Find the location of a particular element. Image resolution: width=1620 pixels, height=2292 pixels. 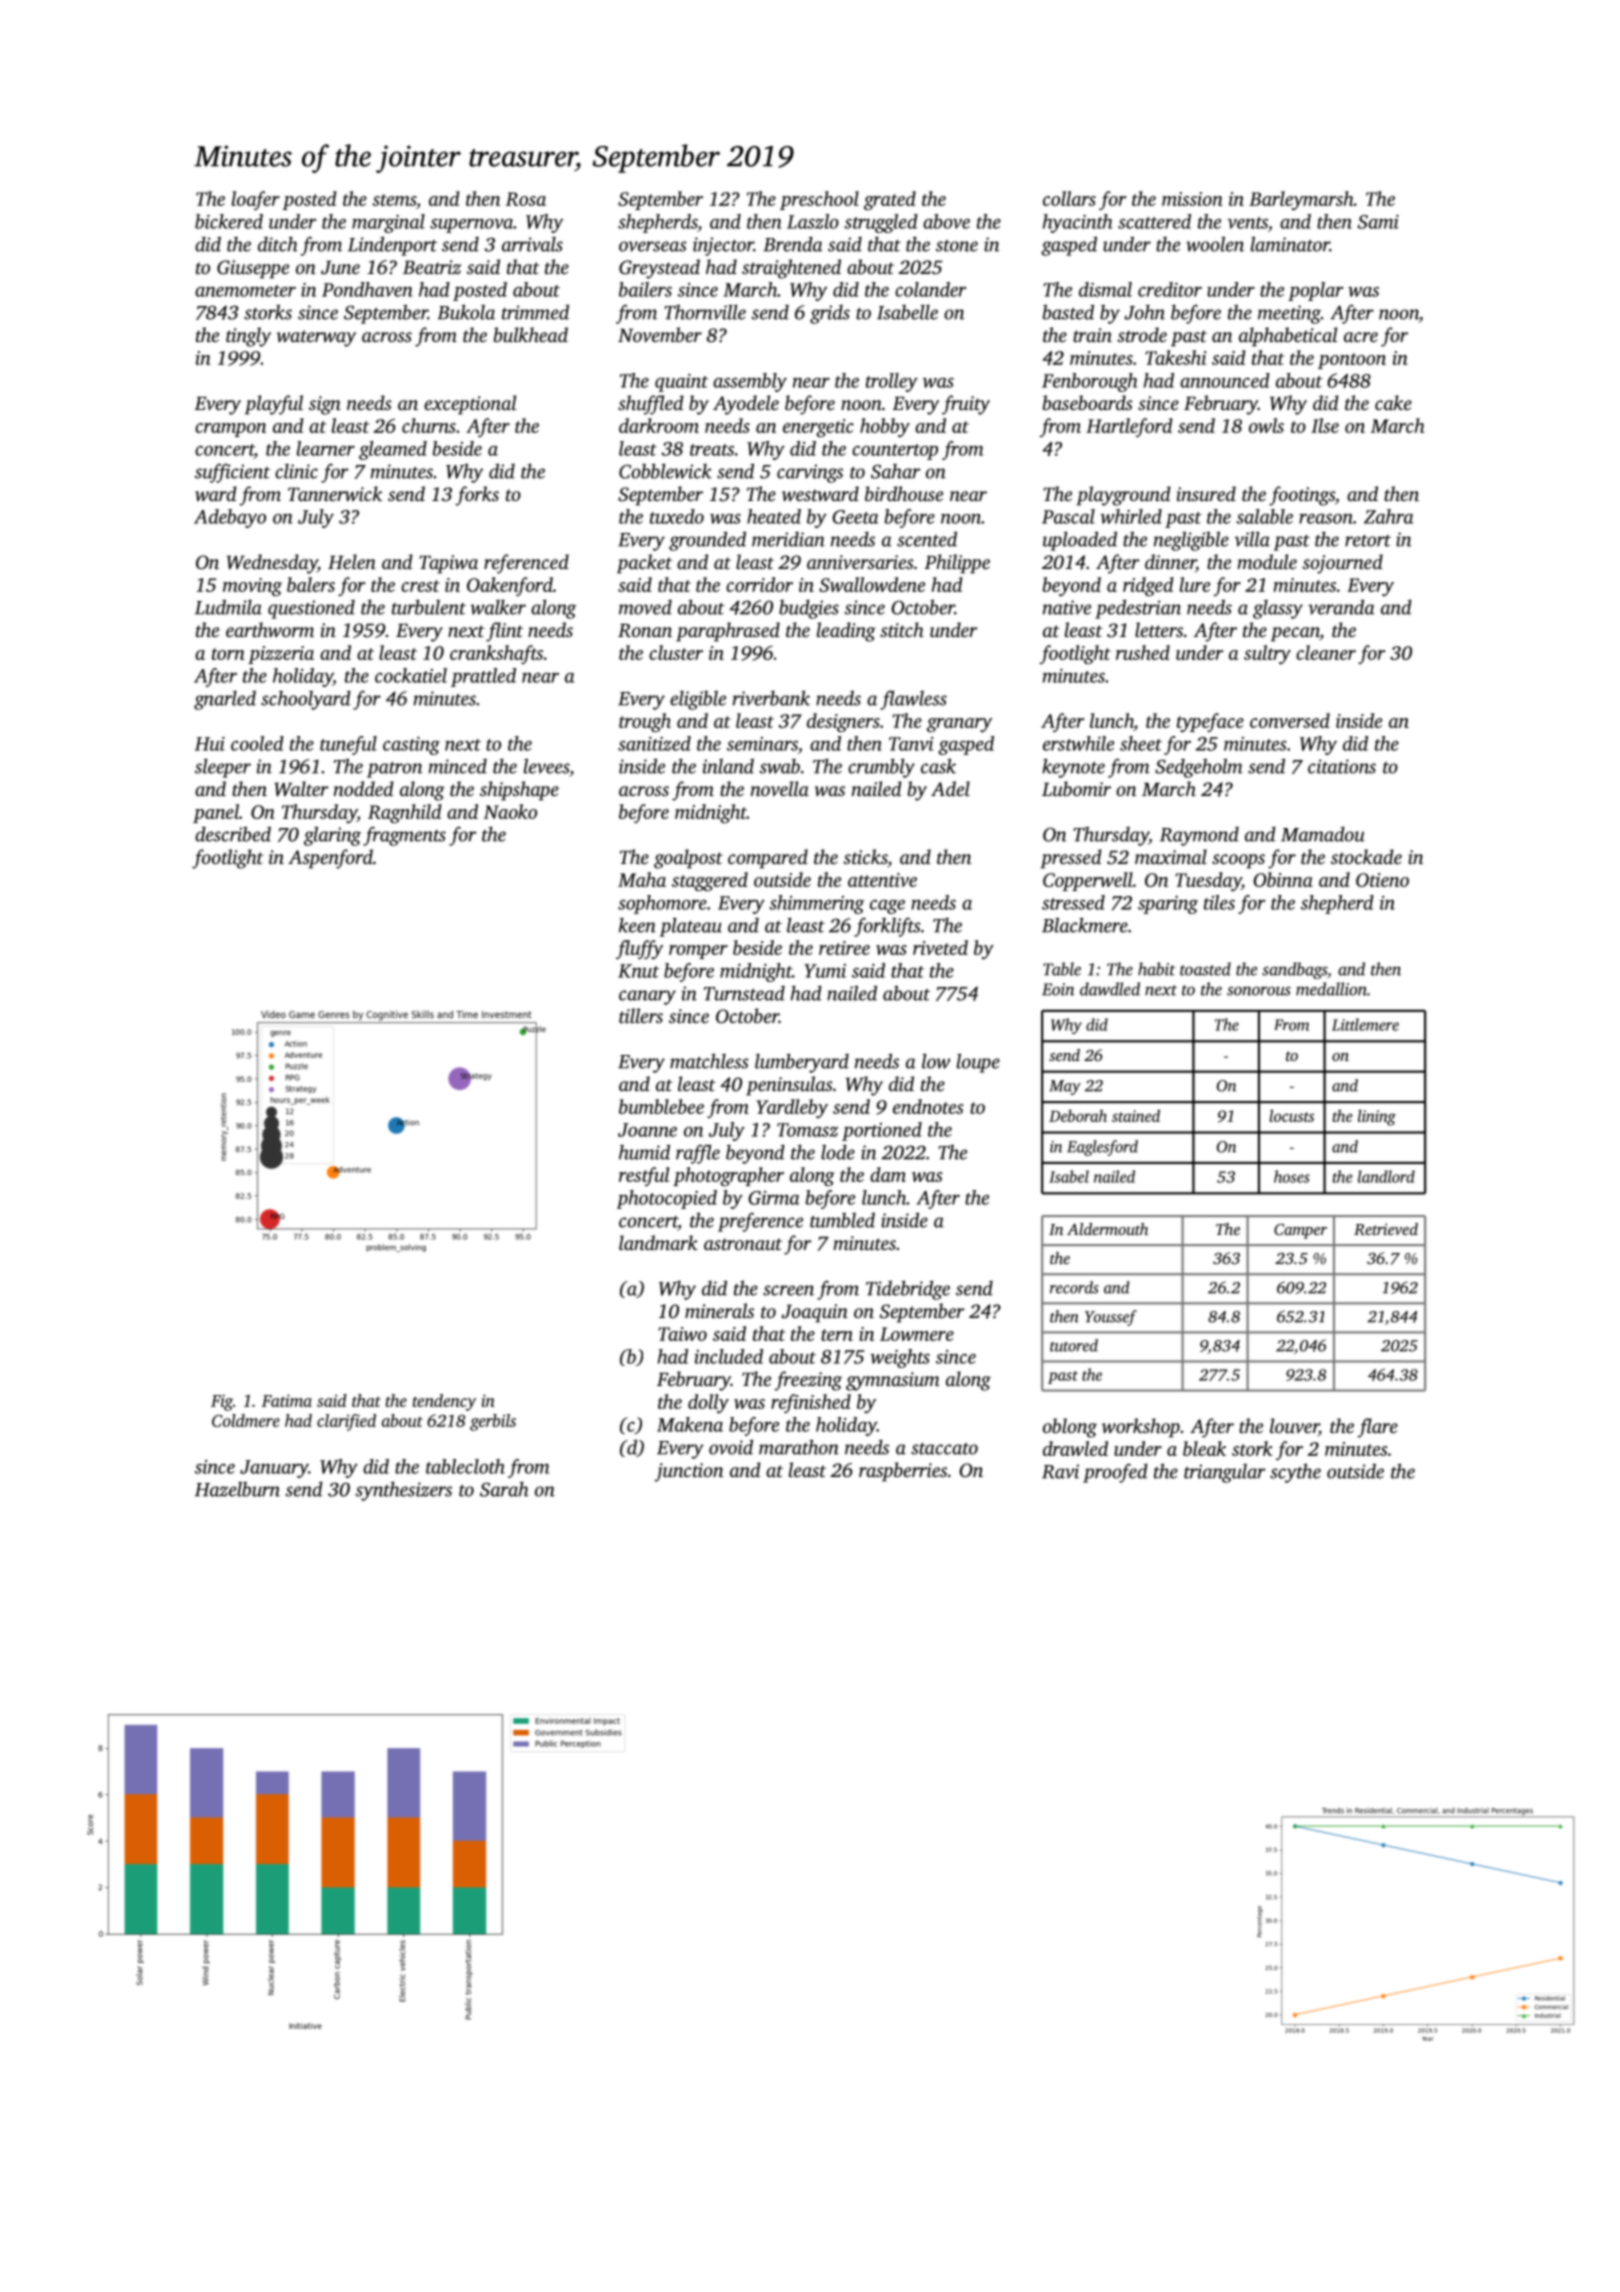

poplar is located at coordinates (1315, 291).
